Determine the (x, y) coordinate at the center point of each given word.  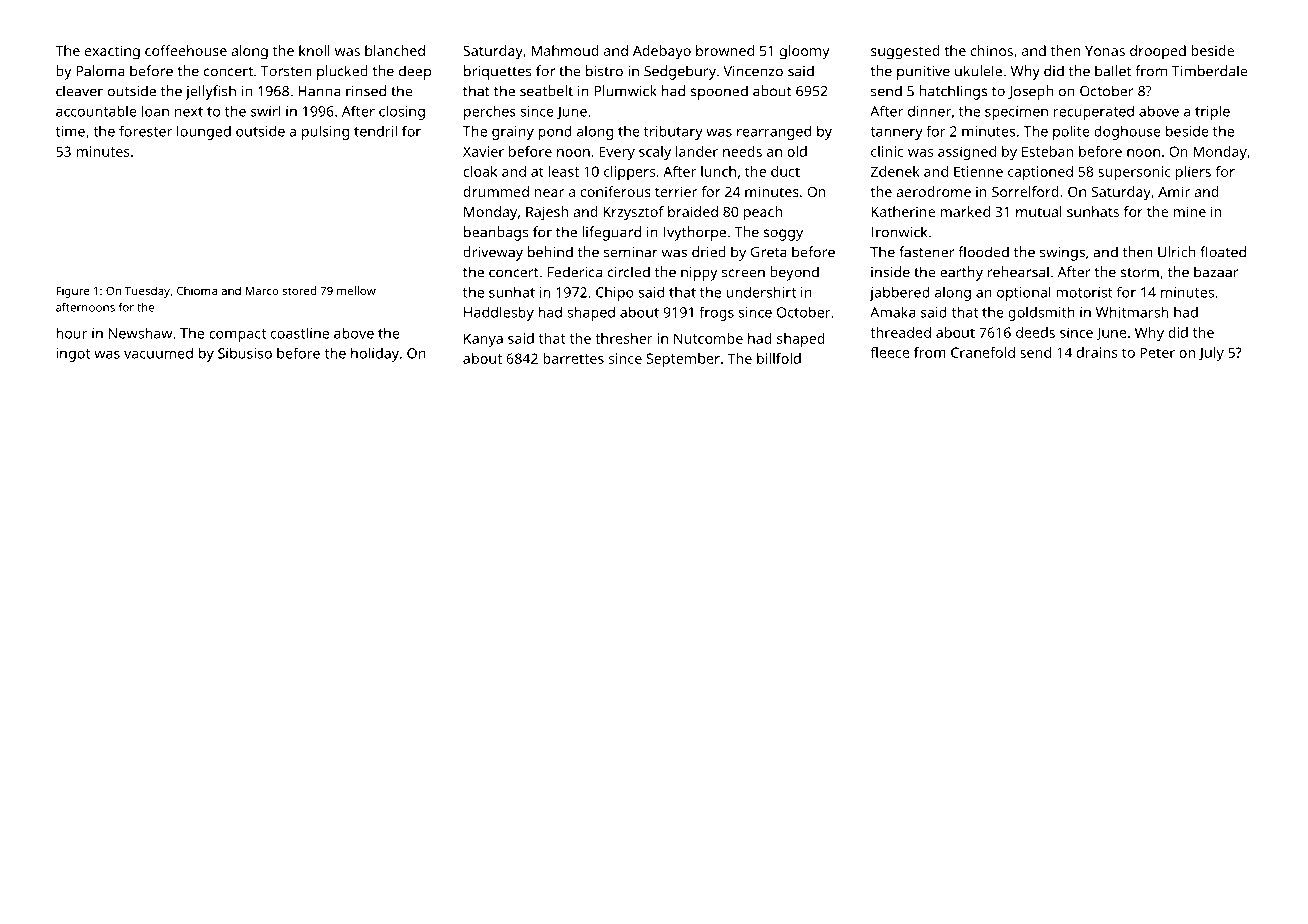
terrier (676, 191)
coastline (300, 333)
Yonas (1105, 51)
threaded (900, 332)
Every (617, 153)
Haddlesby (499, 313)
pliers (1193, 173)
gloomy (805, 52)
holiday (375, 355)
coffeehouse (186, 50)
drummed (496, 191)
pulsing (325, 133)
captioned (1040, 173)
